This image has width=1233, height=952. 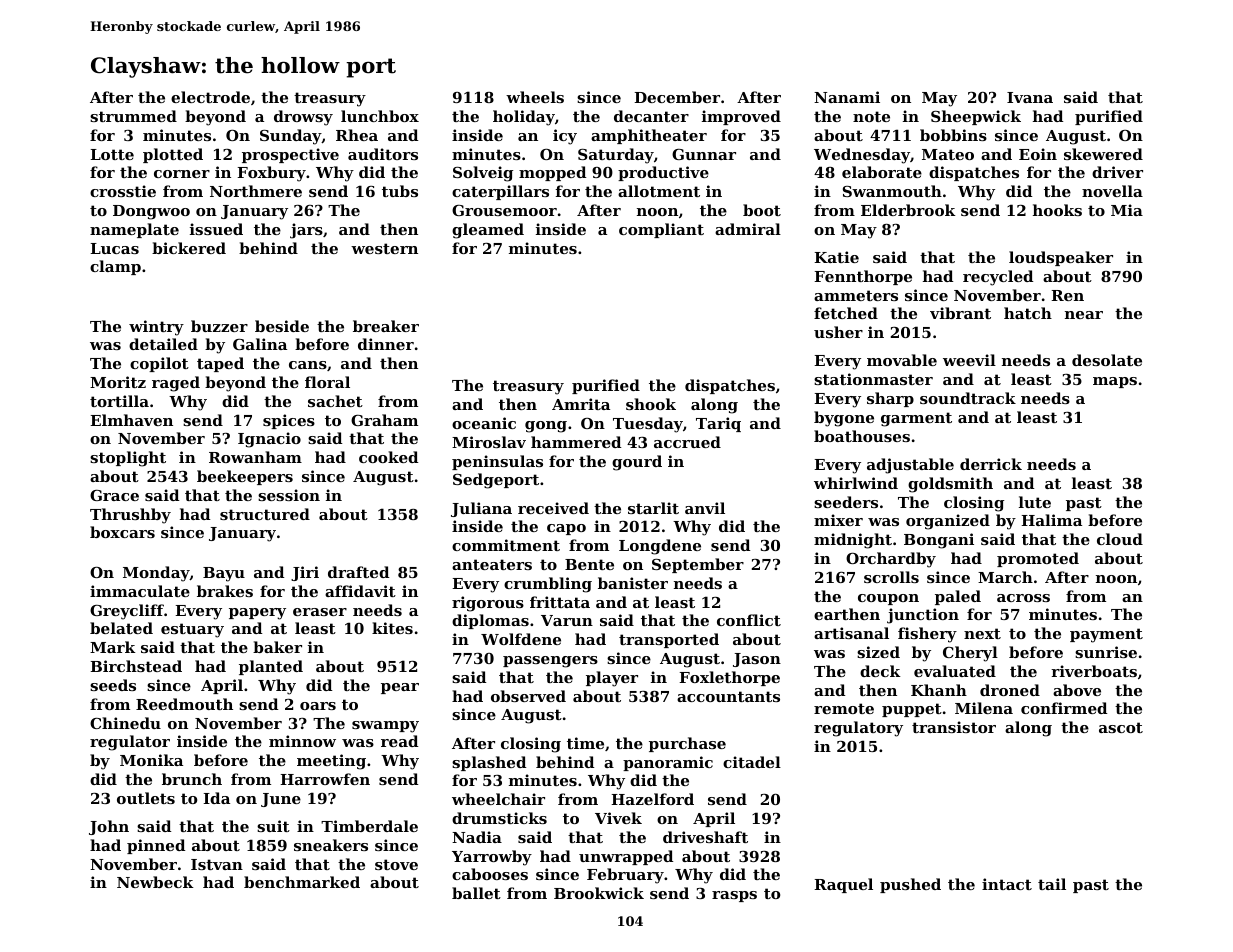 What do you see at coordinates (698, 565) in the image?
I see `September` at bounding box center [698, 565].
